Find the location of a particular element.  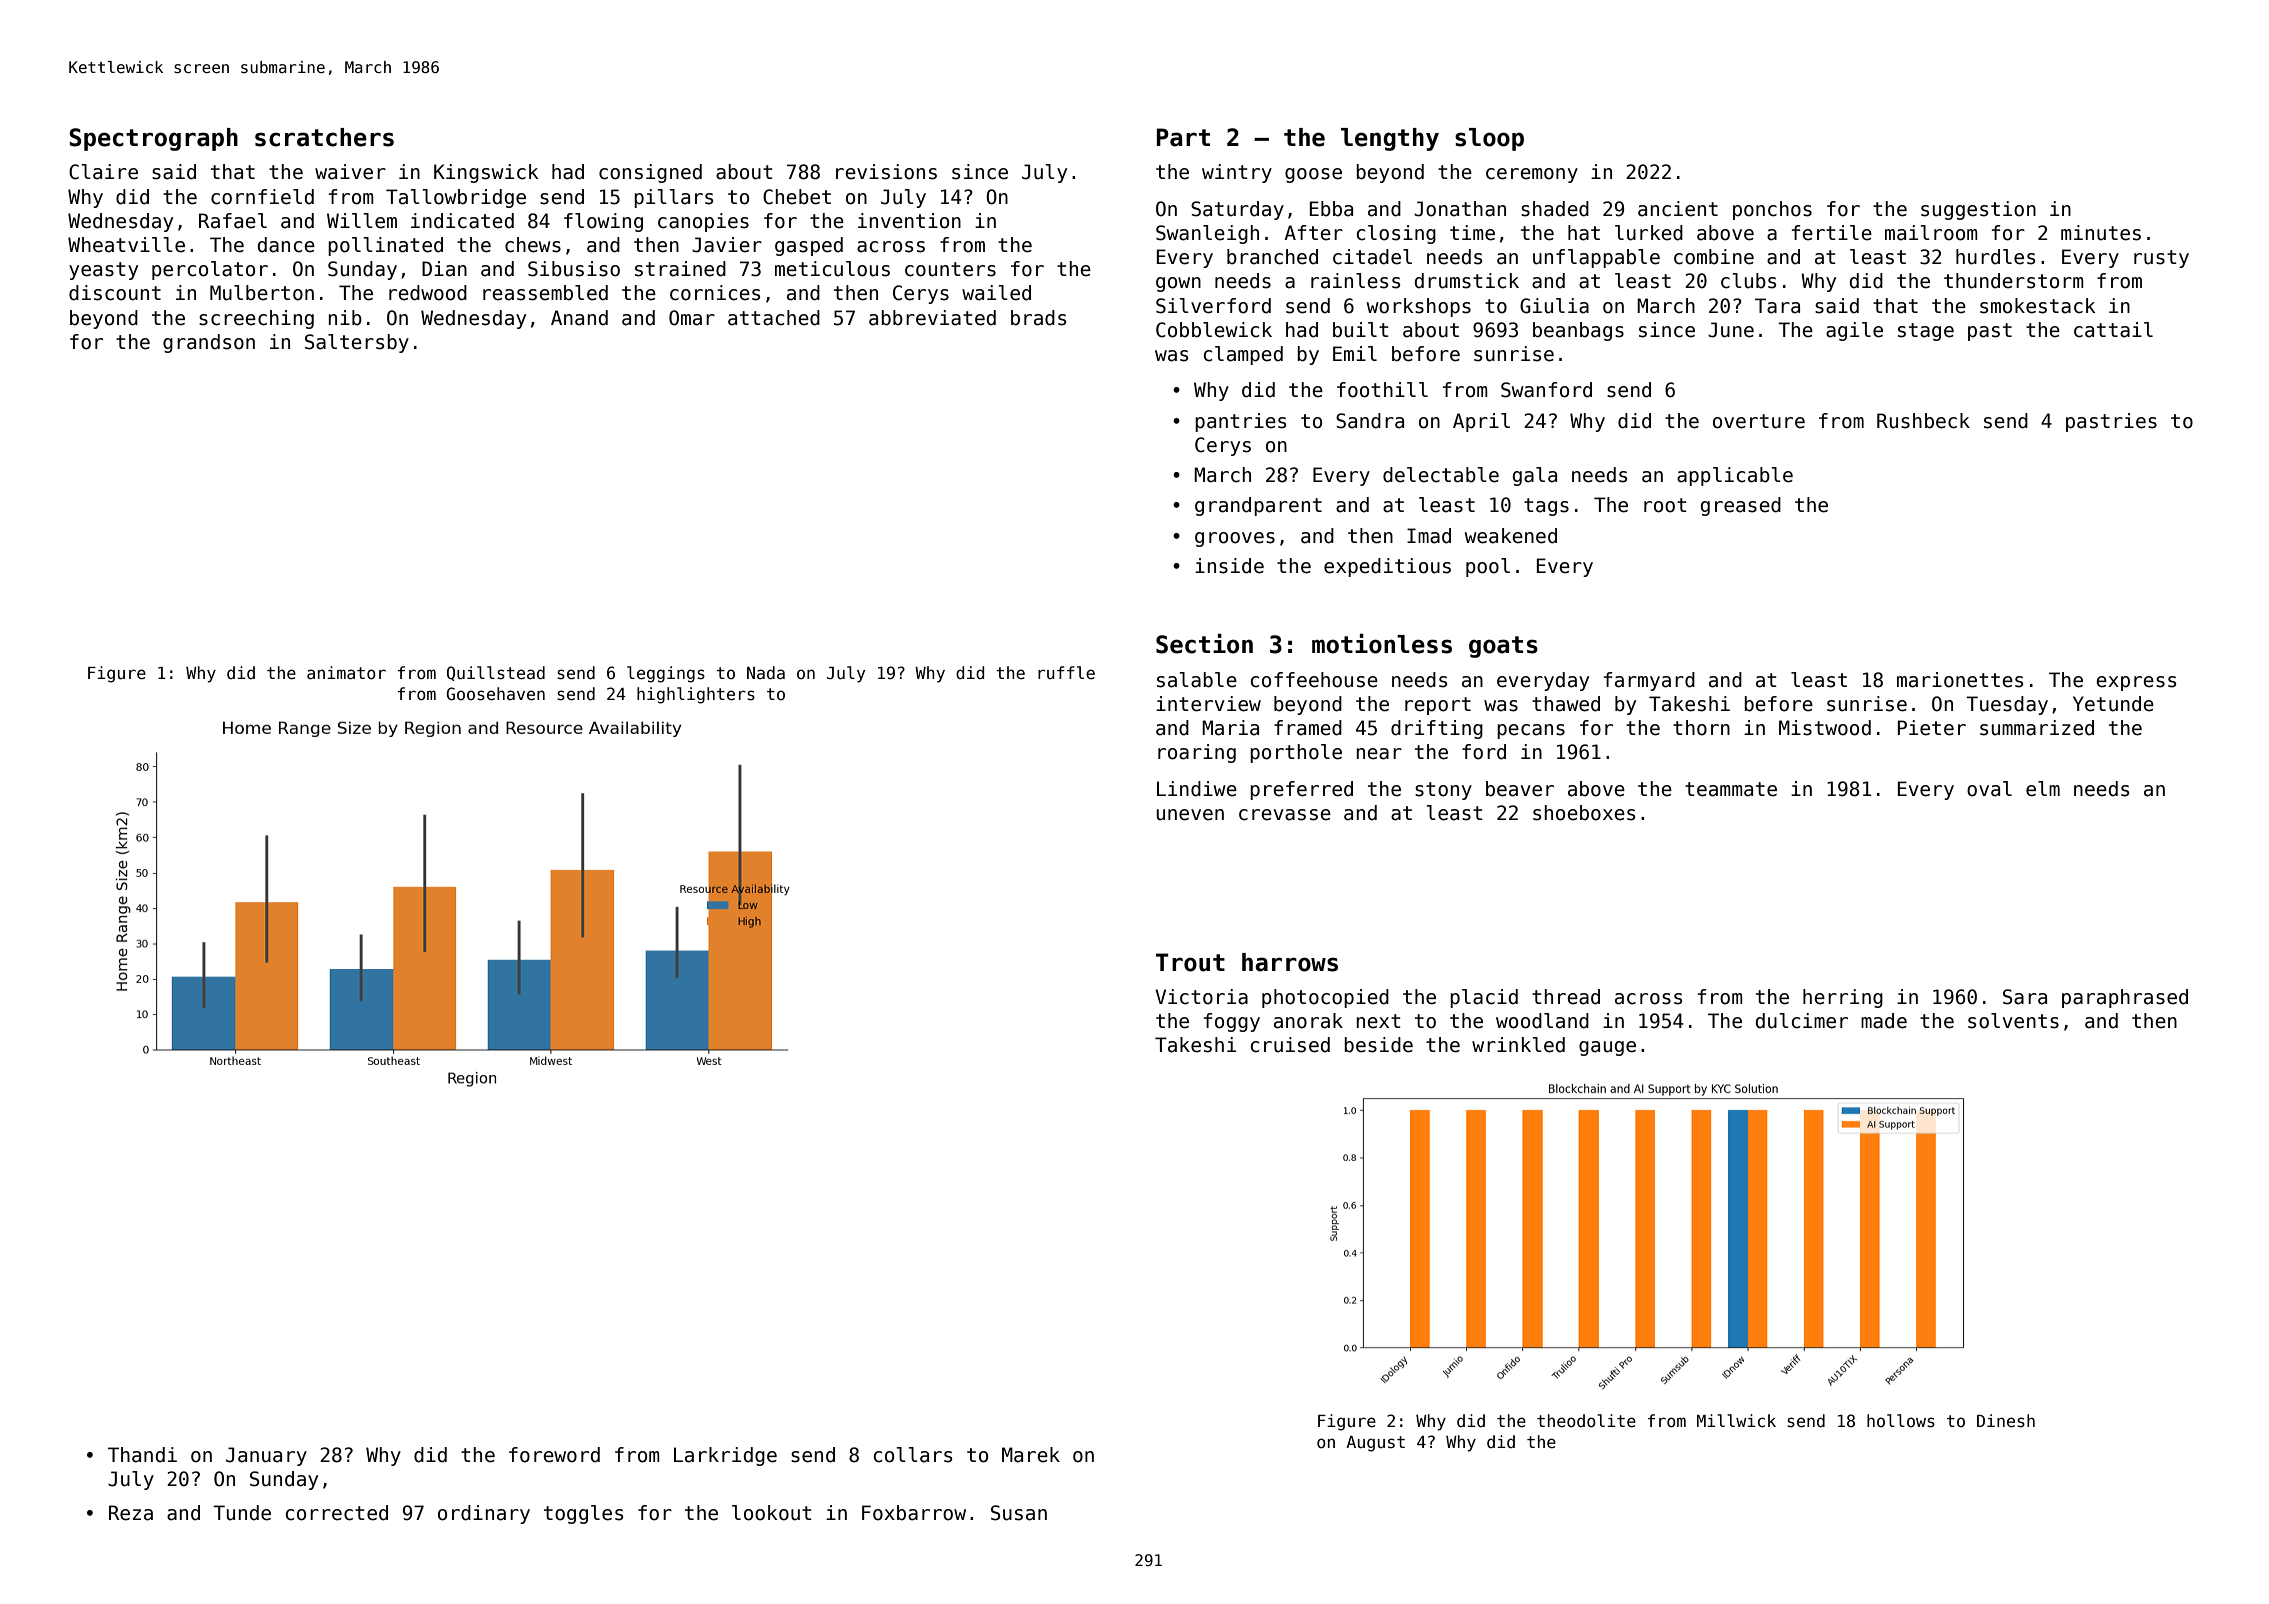

Wheatville is located at coordinates (126, 245).
